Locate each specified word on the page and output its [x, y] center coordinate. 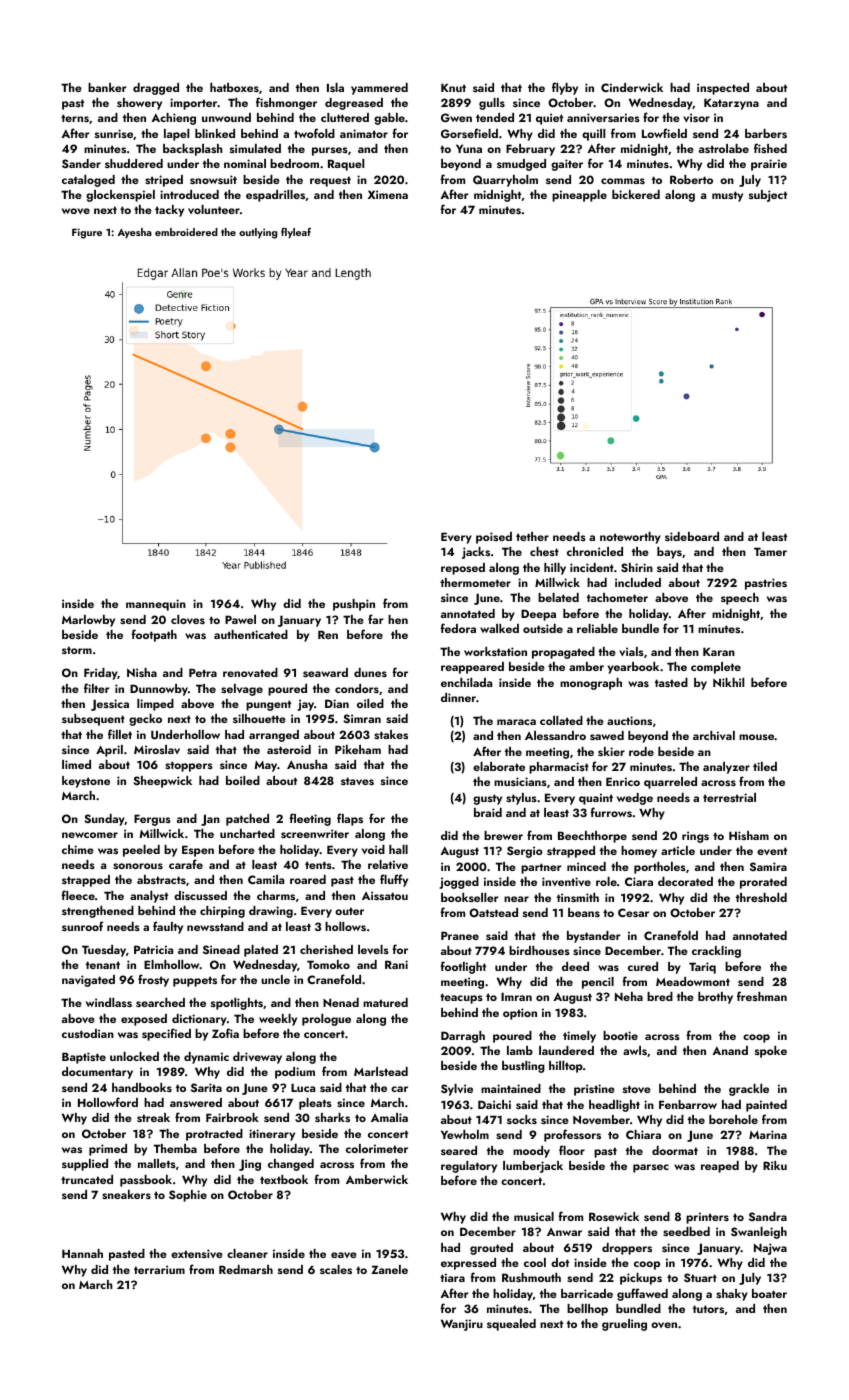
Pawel [240, 619]
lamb [520, 1050]
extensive [197, 1253]
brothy [715, 998]
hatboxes [234, 87]
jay [305, 705]
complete [716, 668]
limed [76, 764]
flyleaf [296, 233]
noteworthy [630, 538]
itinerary [272, 1135]
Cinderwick [632, 87]
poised [494, 538]
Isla [335, 87]
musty [727, 196]
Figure [87, 233]
